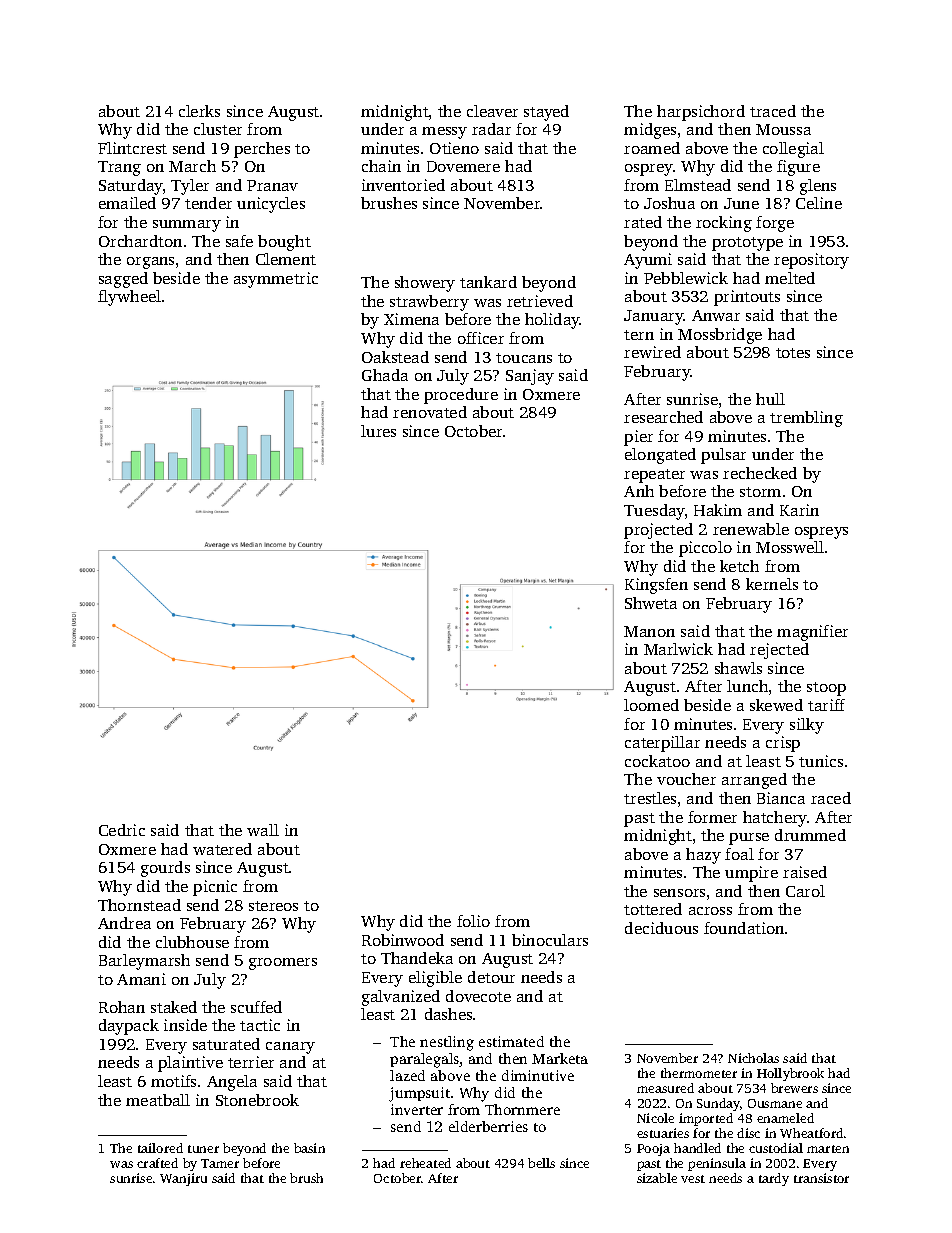 This screenshot has width=952, height=1233. I want to click on procedure, so click(461, 396).
